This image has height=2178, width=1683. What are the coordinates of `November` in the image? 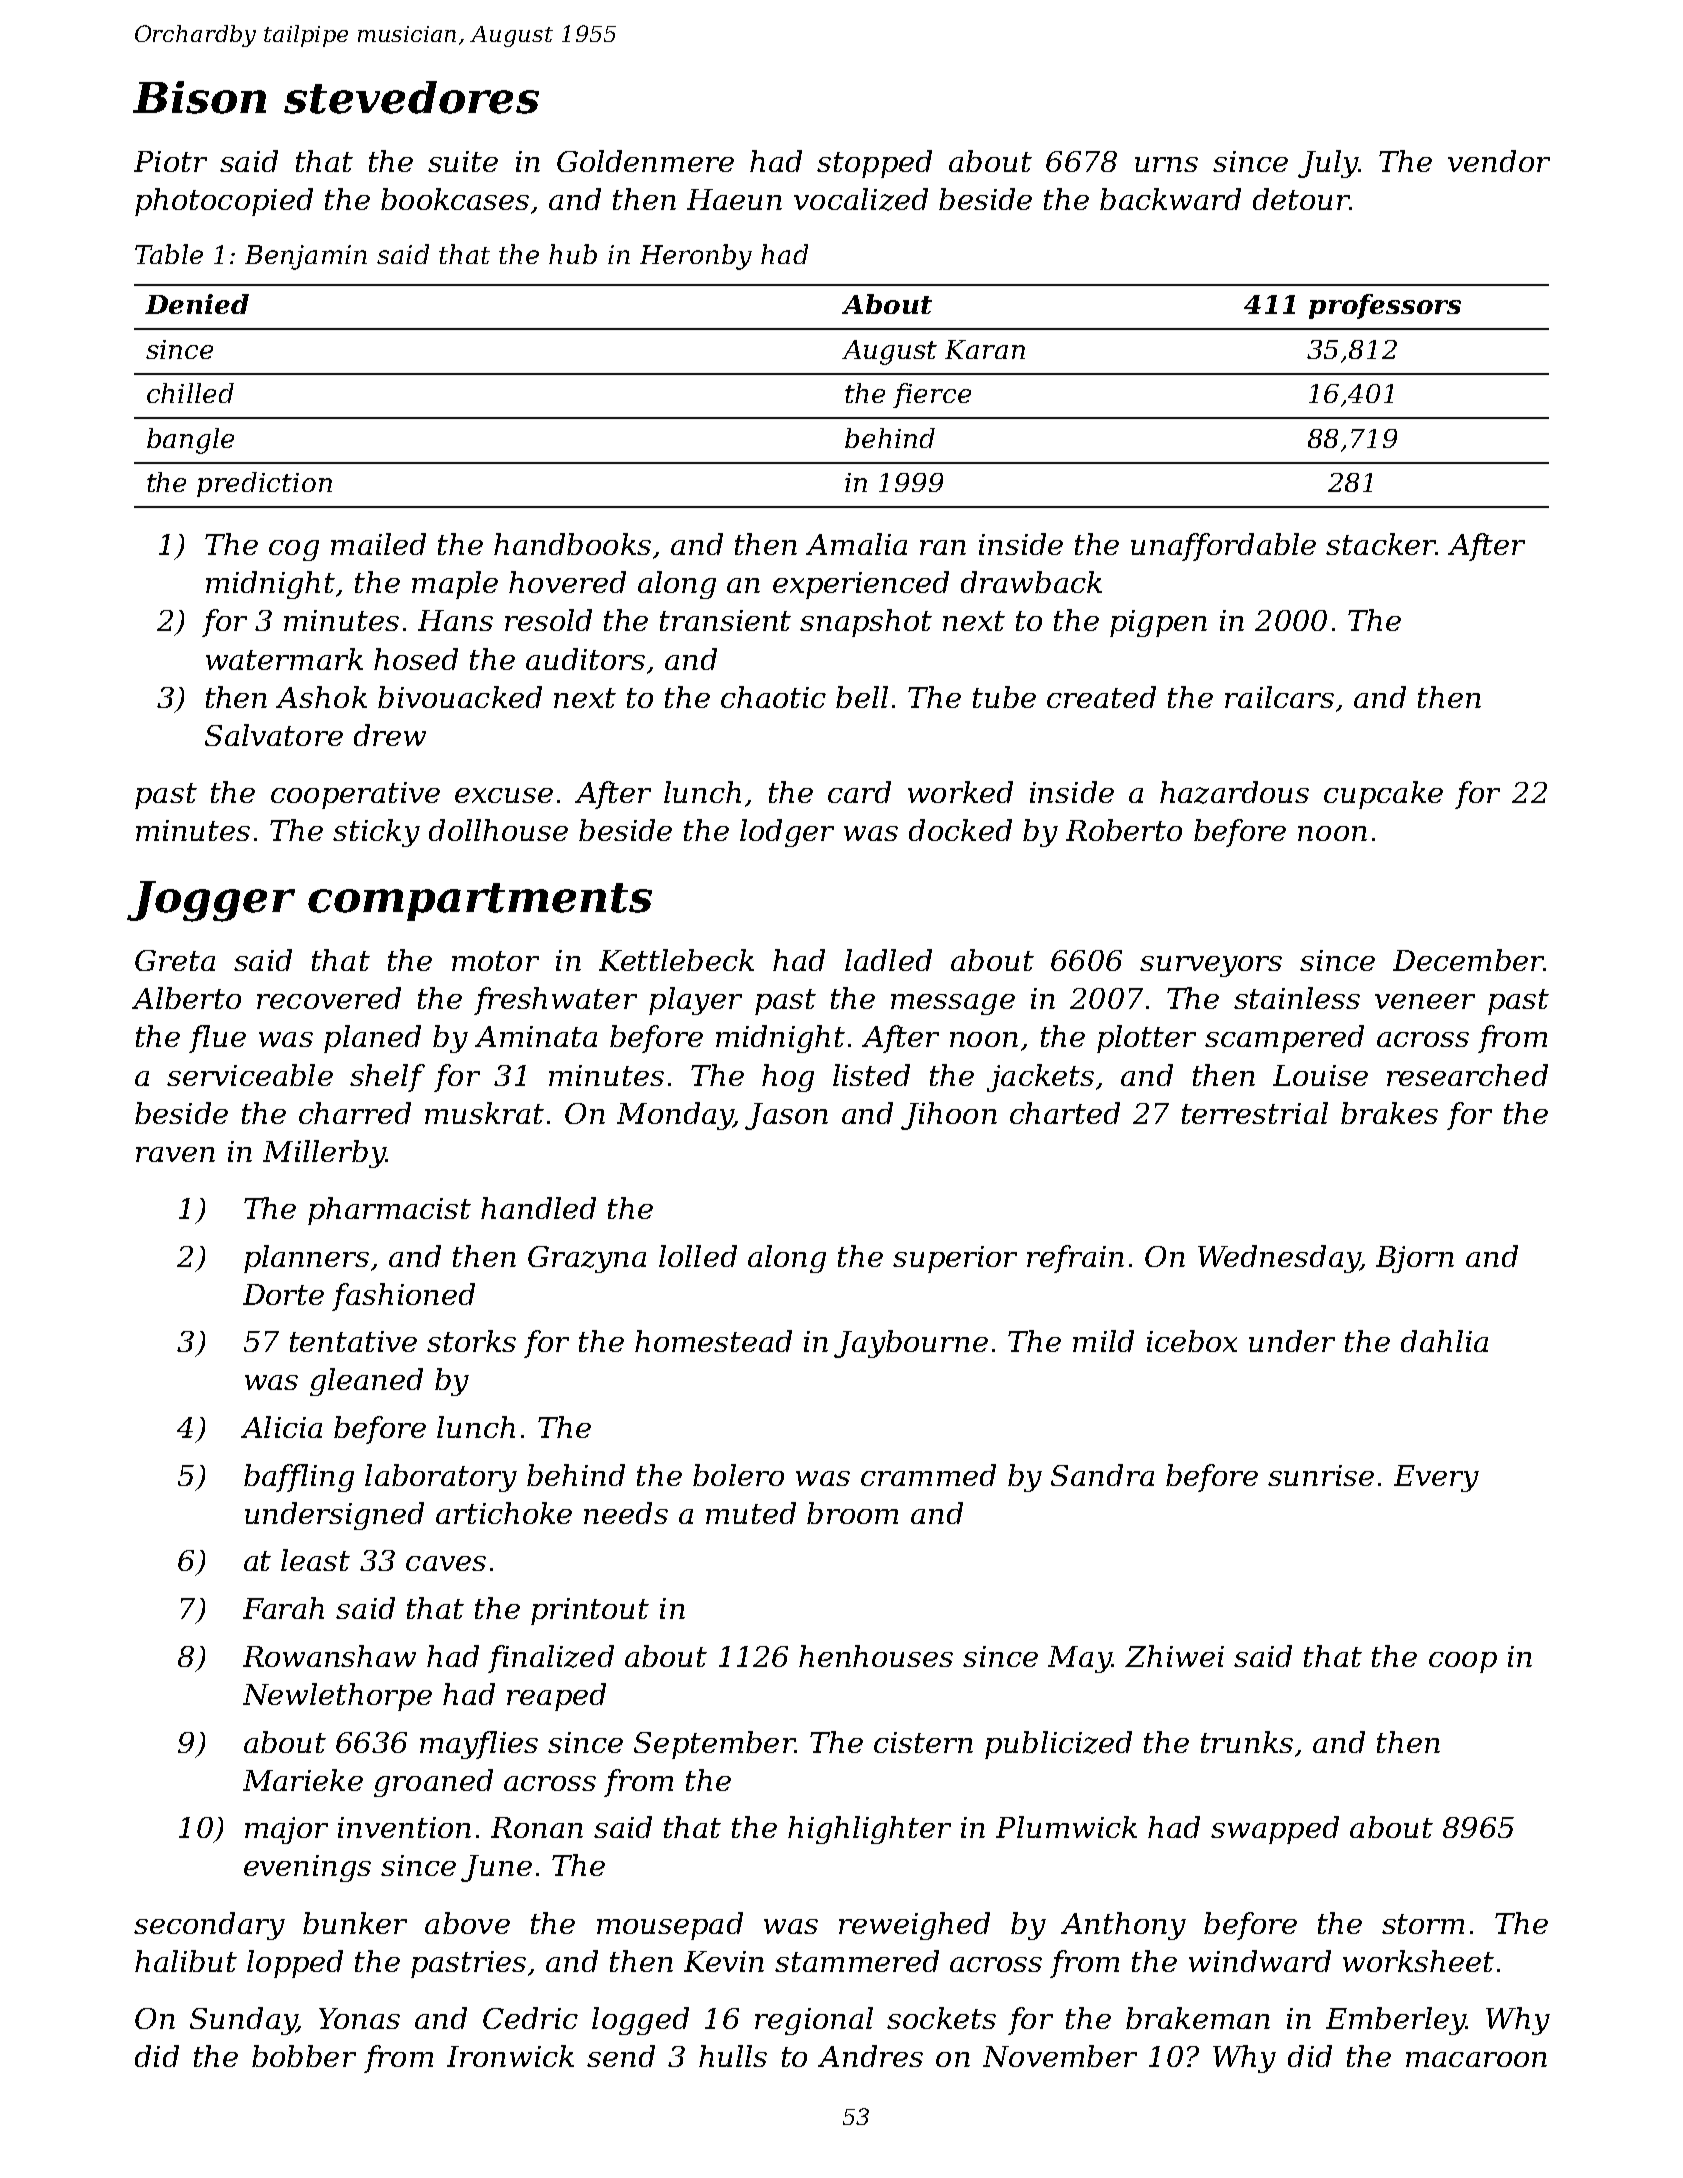 It's located at (1060, 2056).
